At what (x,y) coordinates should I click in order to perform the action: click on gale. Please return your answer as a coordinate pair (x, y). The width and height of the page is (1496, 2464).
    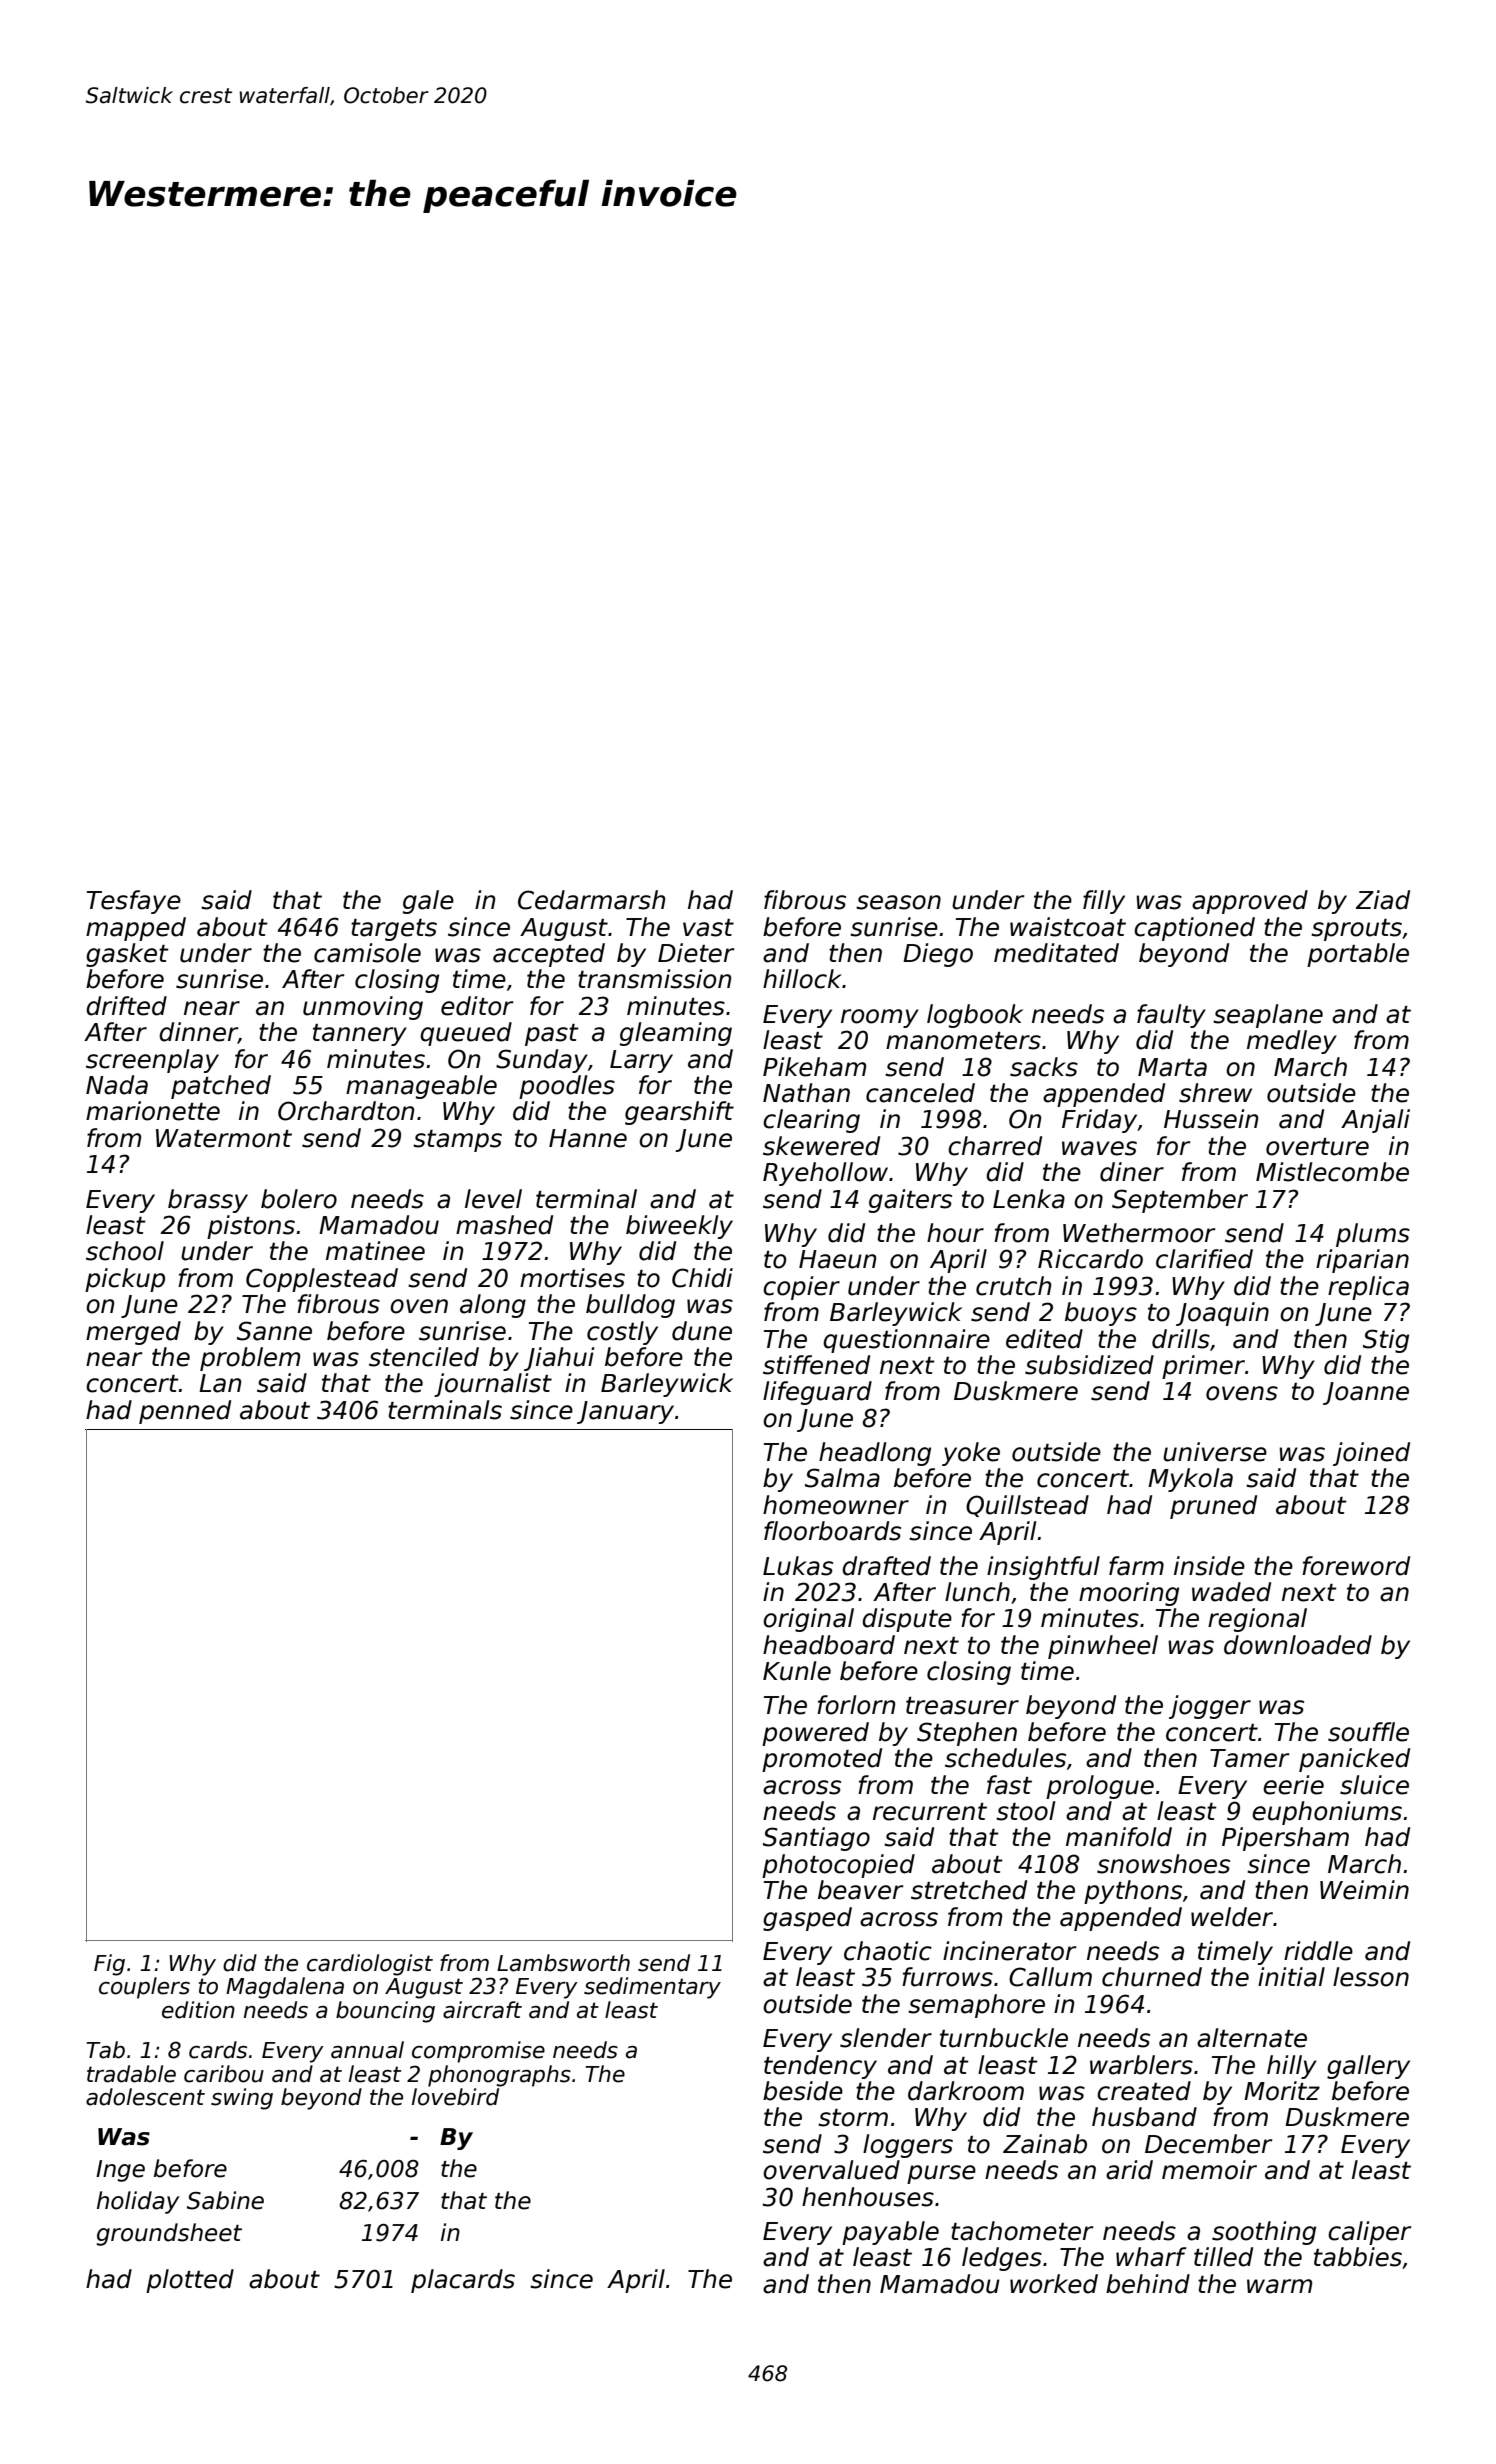
    Looking at the image, I should click on (428, 902).
